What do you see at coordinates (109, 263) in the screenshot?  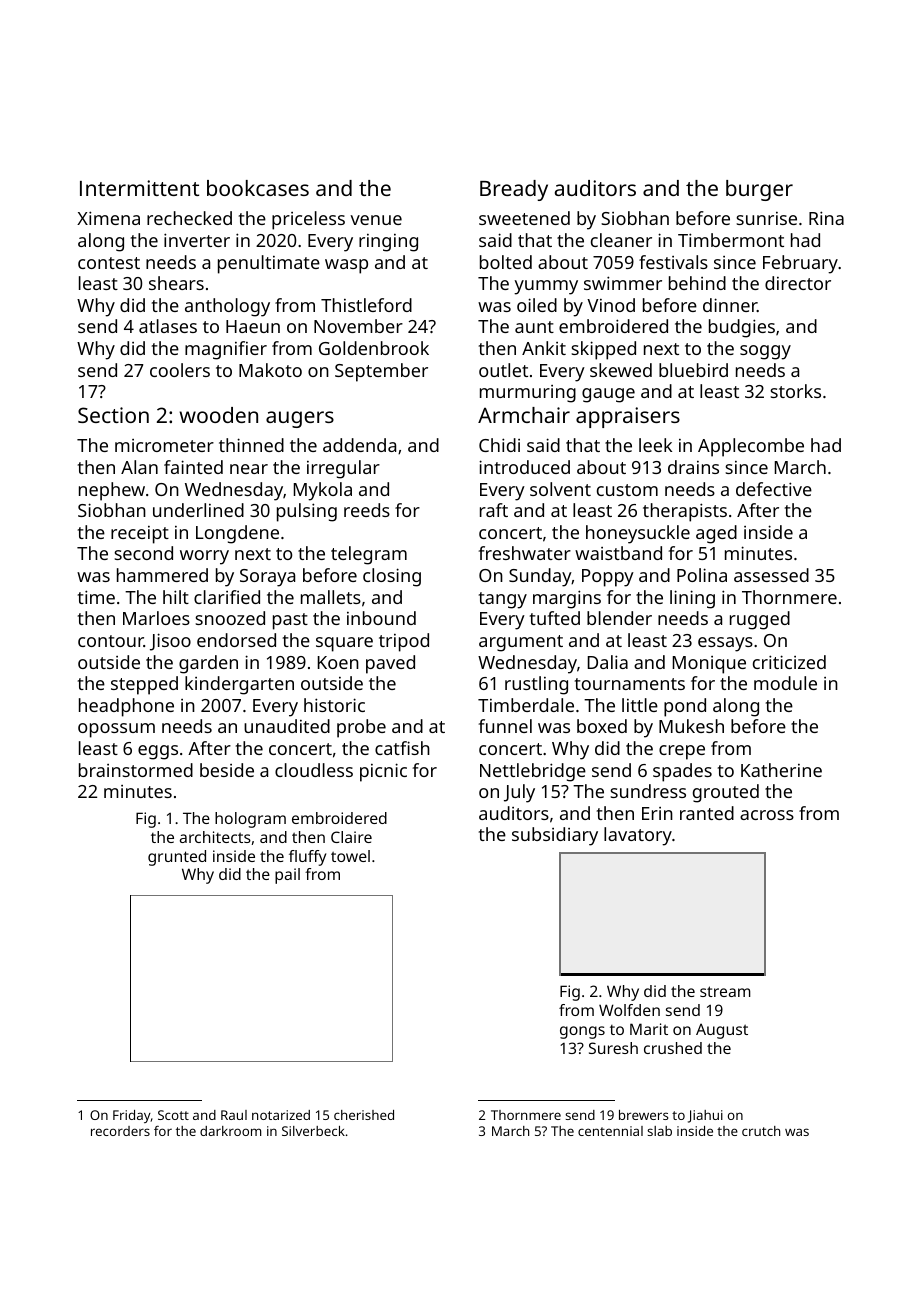 I see `contest` at bounding box center [109, 263].
